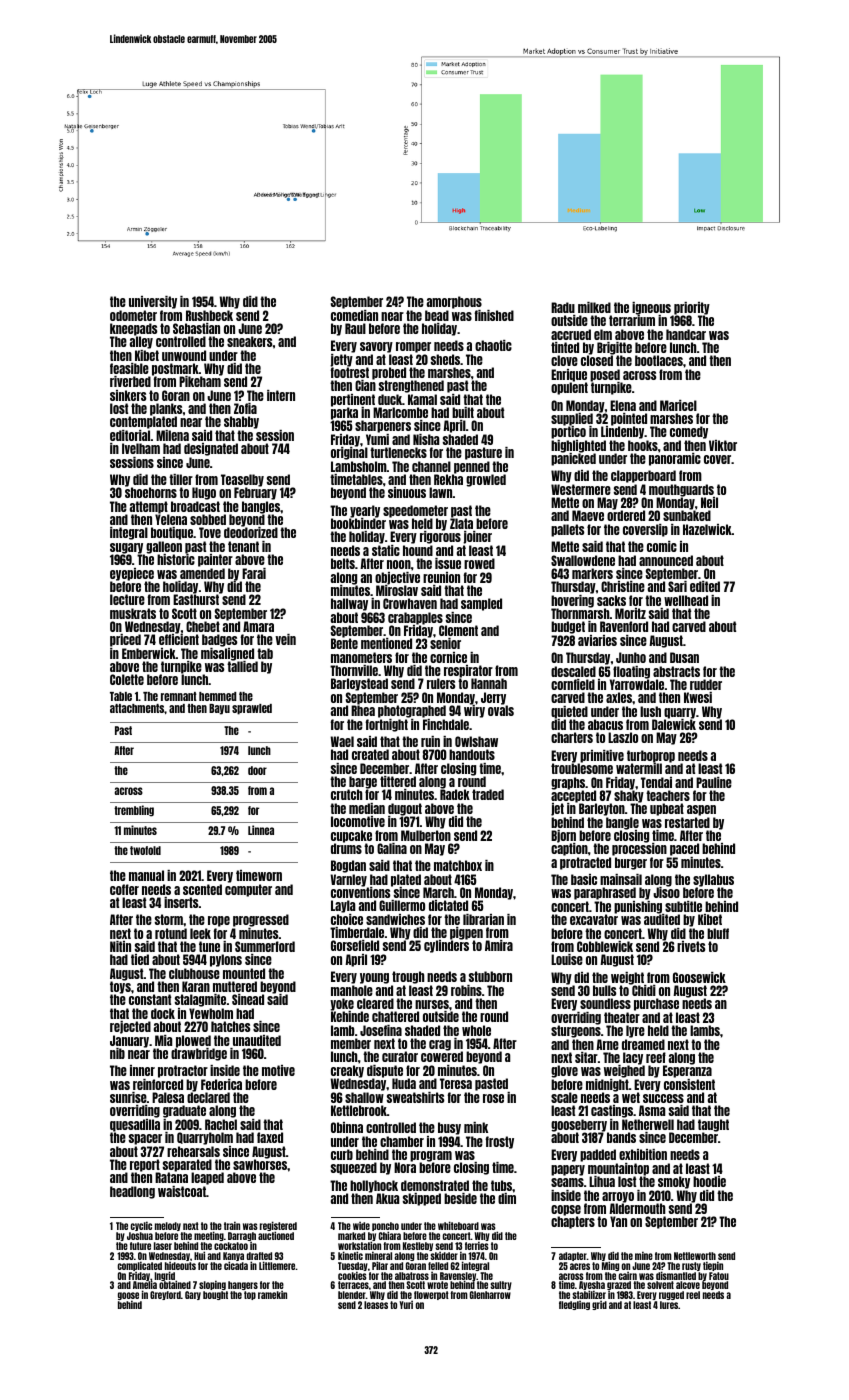 This document has height=1400, width=849. Describe the element at coordinates (153, 302) in the document. I see `university` at that location.
